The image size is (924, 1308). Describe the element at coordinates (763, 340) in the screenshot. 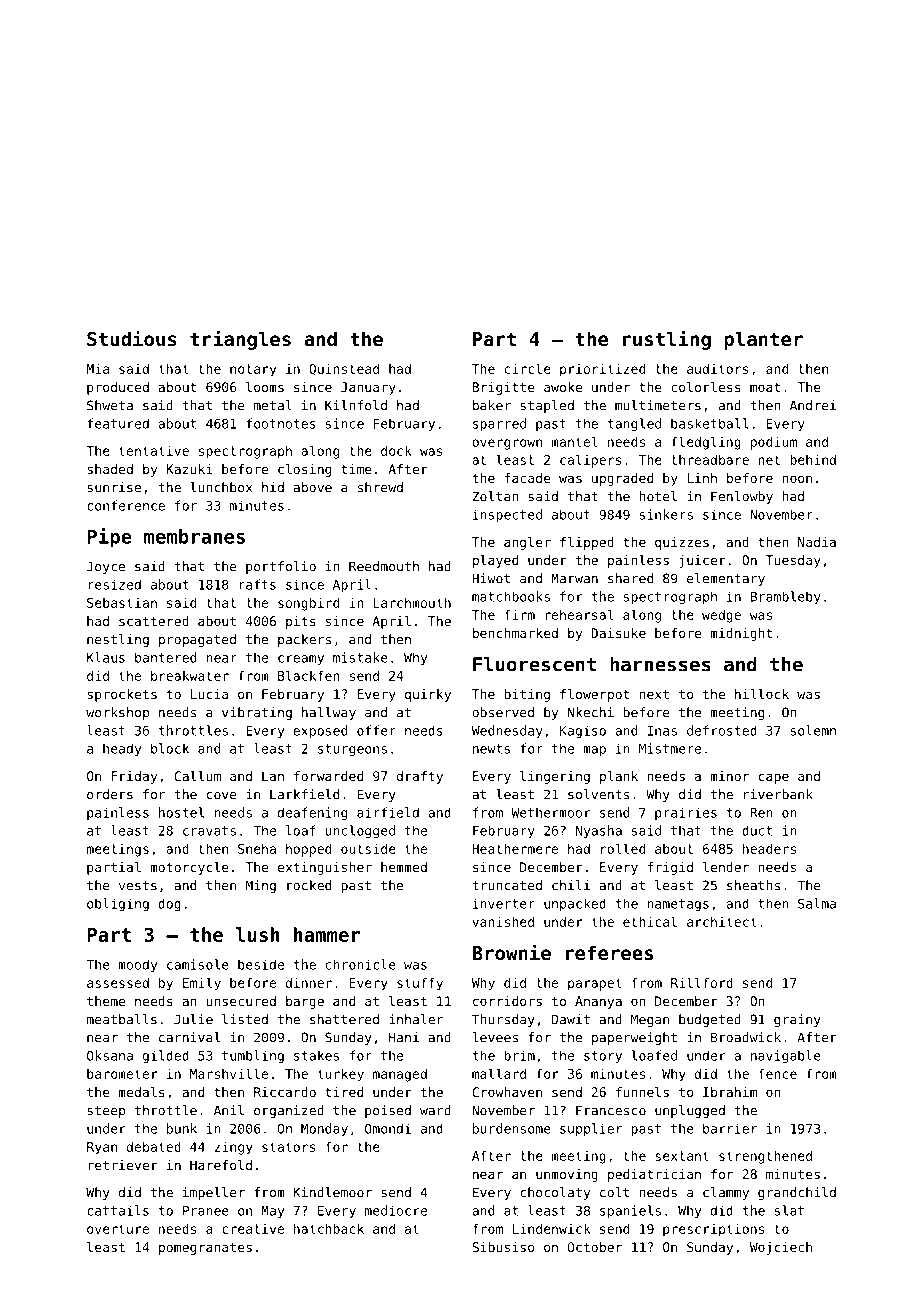

I see `planter` at that location.
